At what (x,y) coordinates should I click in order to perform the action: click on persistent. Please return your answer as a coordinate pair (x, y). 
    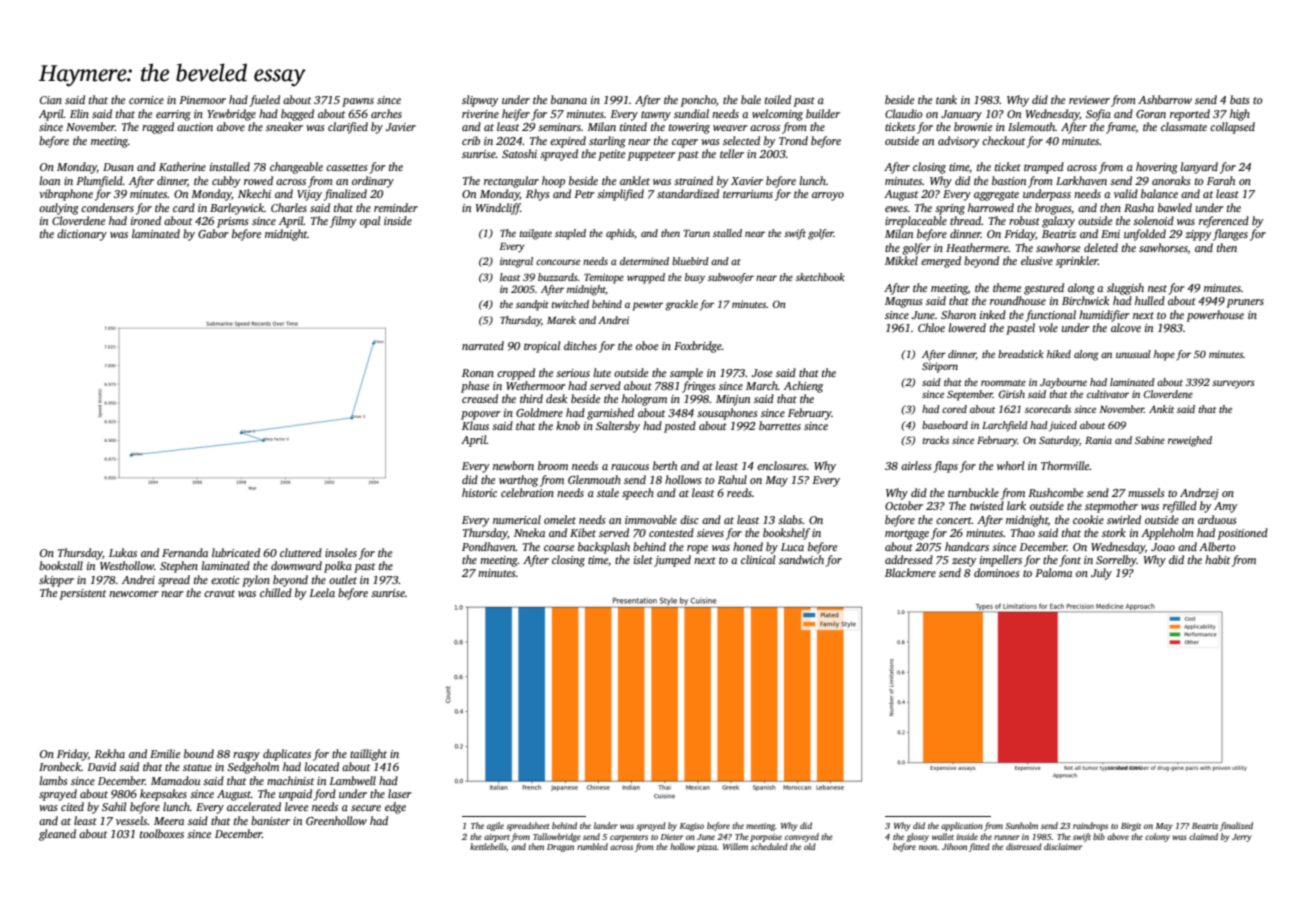
    Looking at the image, I should click on (83, 594).
